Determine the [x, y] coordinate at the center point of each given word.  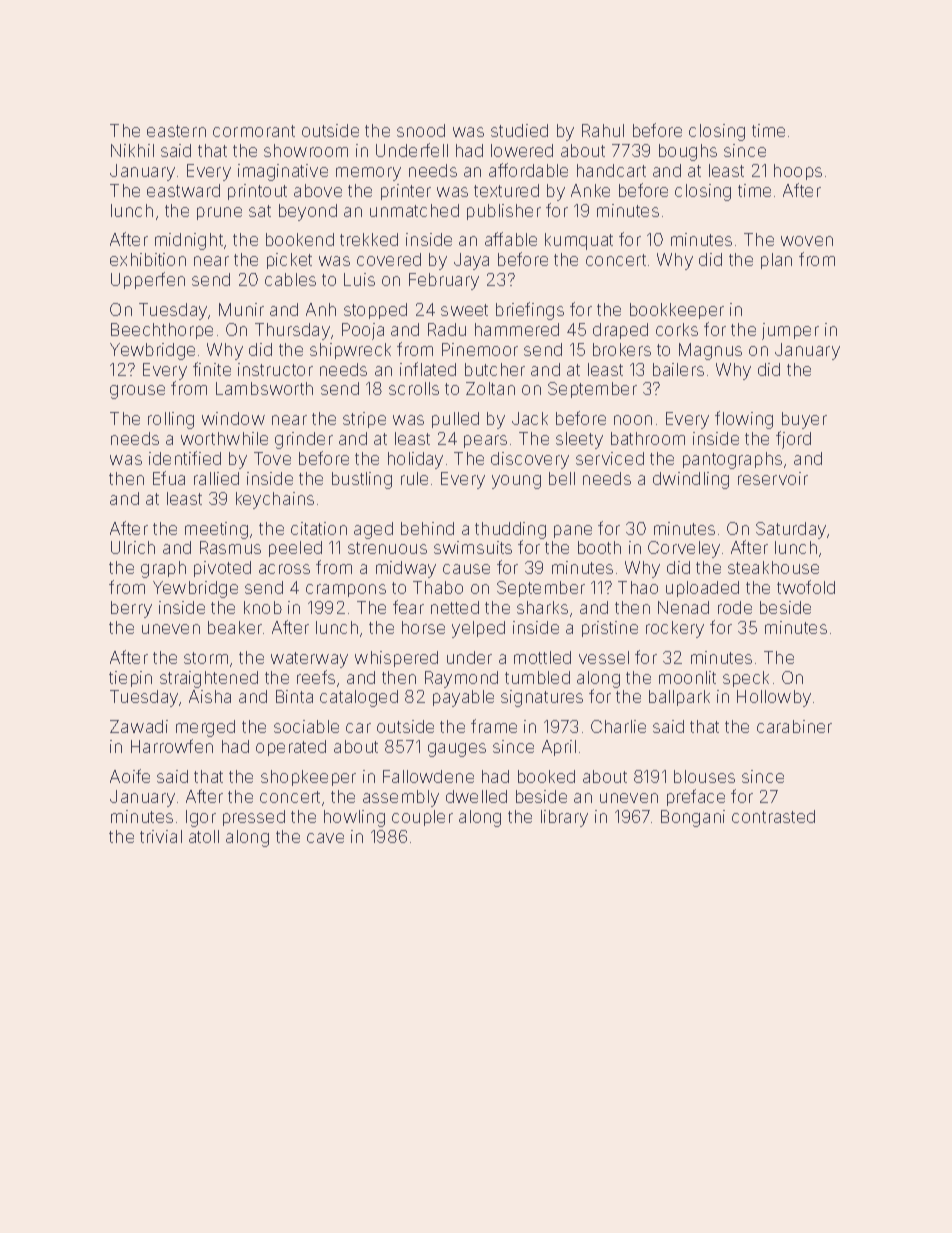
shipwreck [350, 351]
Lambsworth [264, 388]
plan [776, 261]
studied [519, 130]
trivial [161, 836]
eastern [176, 131]
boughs [688, 152]
